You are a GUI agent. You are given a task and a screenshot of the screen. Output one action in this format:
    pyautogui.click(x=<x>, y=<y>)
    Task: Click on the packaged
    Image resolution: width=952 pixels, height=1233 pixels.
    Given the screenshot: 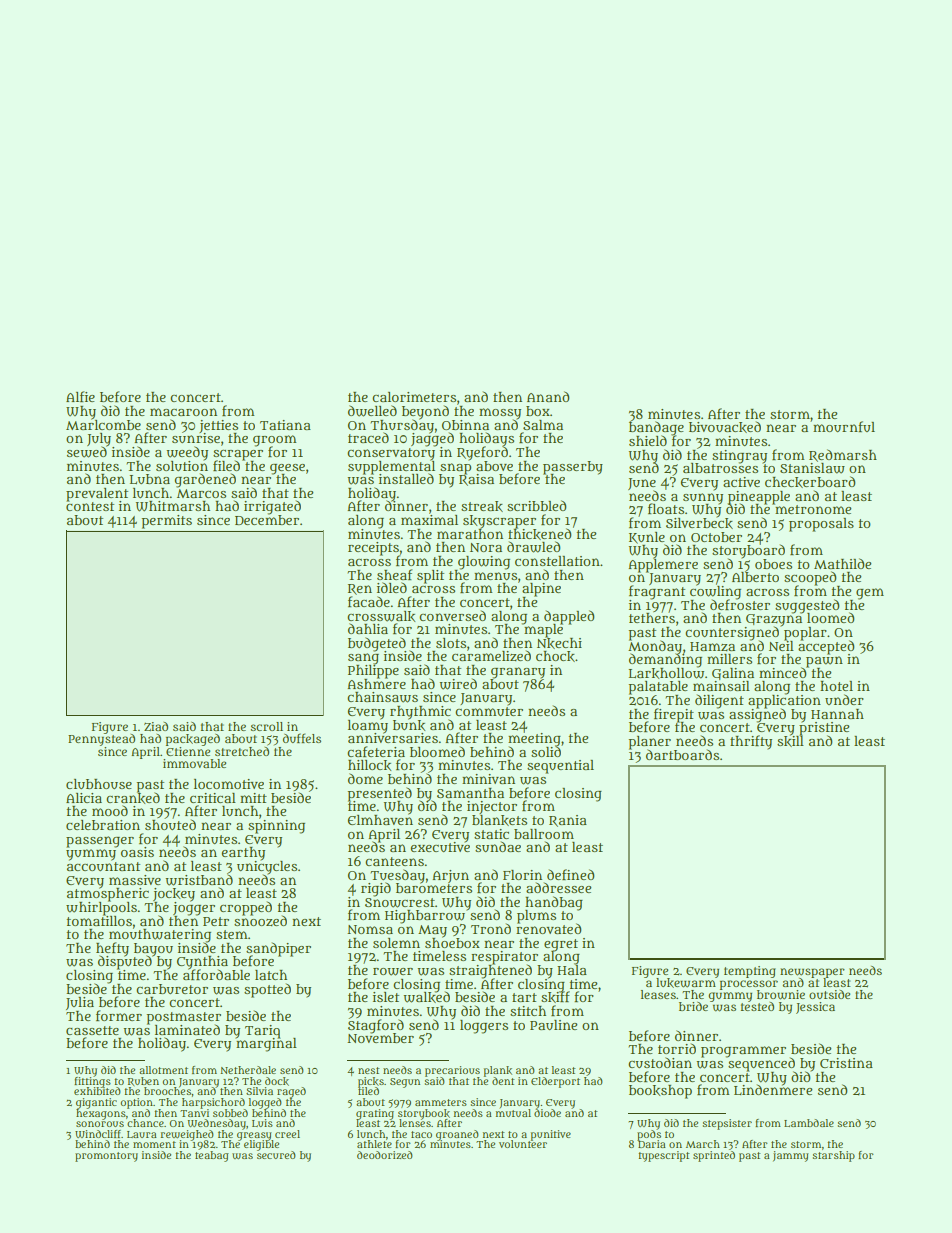 What is the action you would take?
    pyautogui.click(x=193, y=740)
